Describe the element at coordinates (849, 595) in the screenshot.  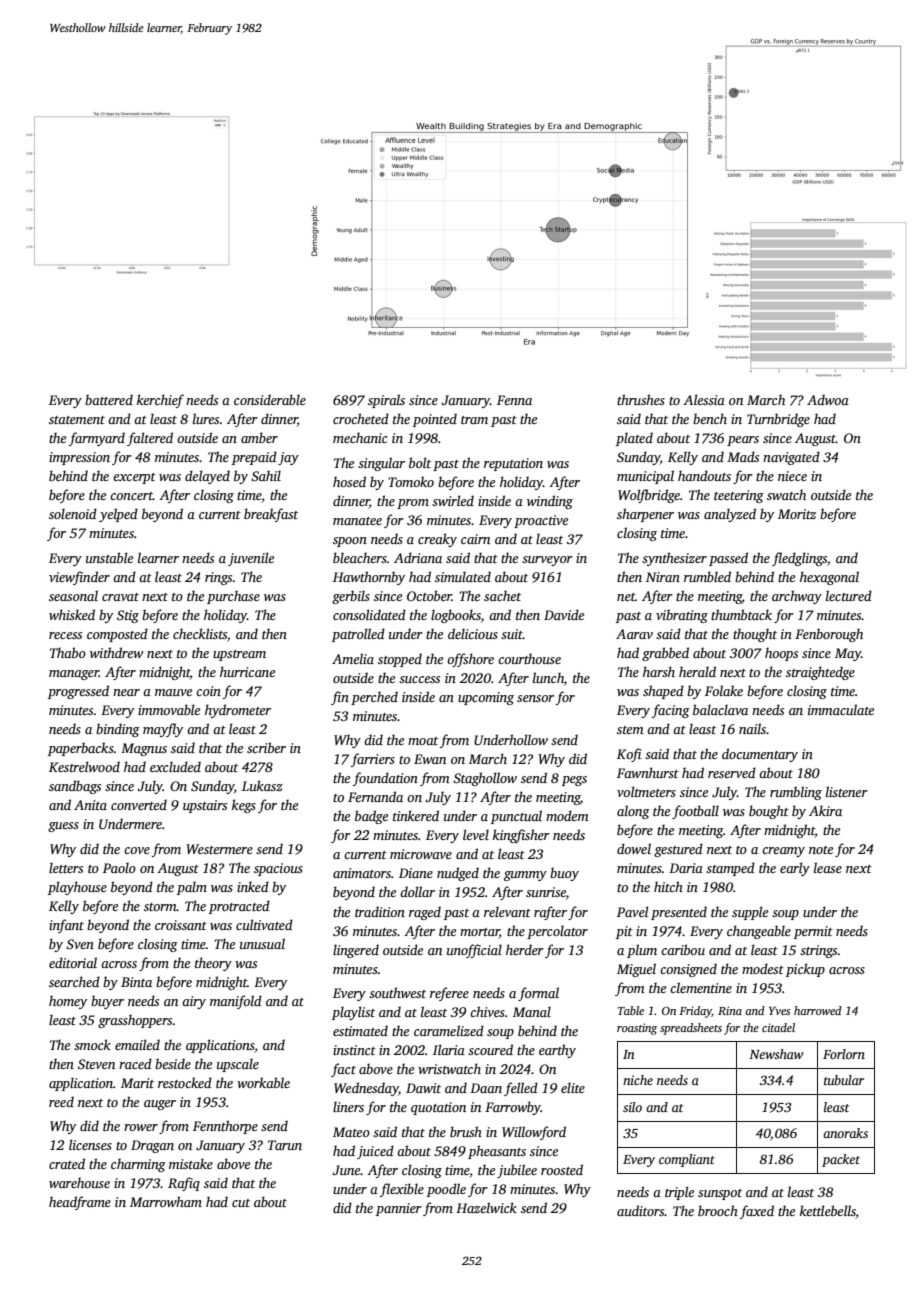
I see `lectured` at that location.
